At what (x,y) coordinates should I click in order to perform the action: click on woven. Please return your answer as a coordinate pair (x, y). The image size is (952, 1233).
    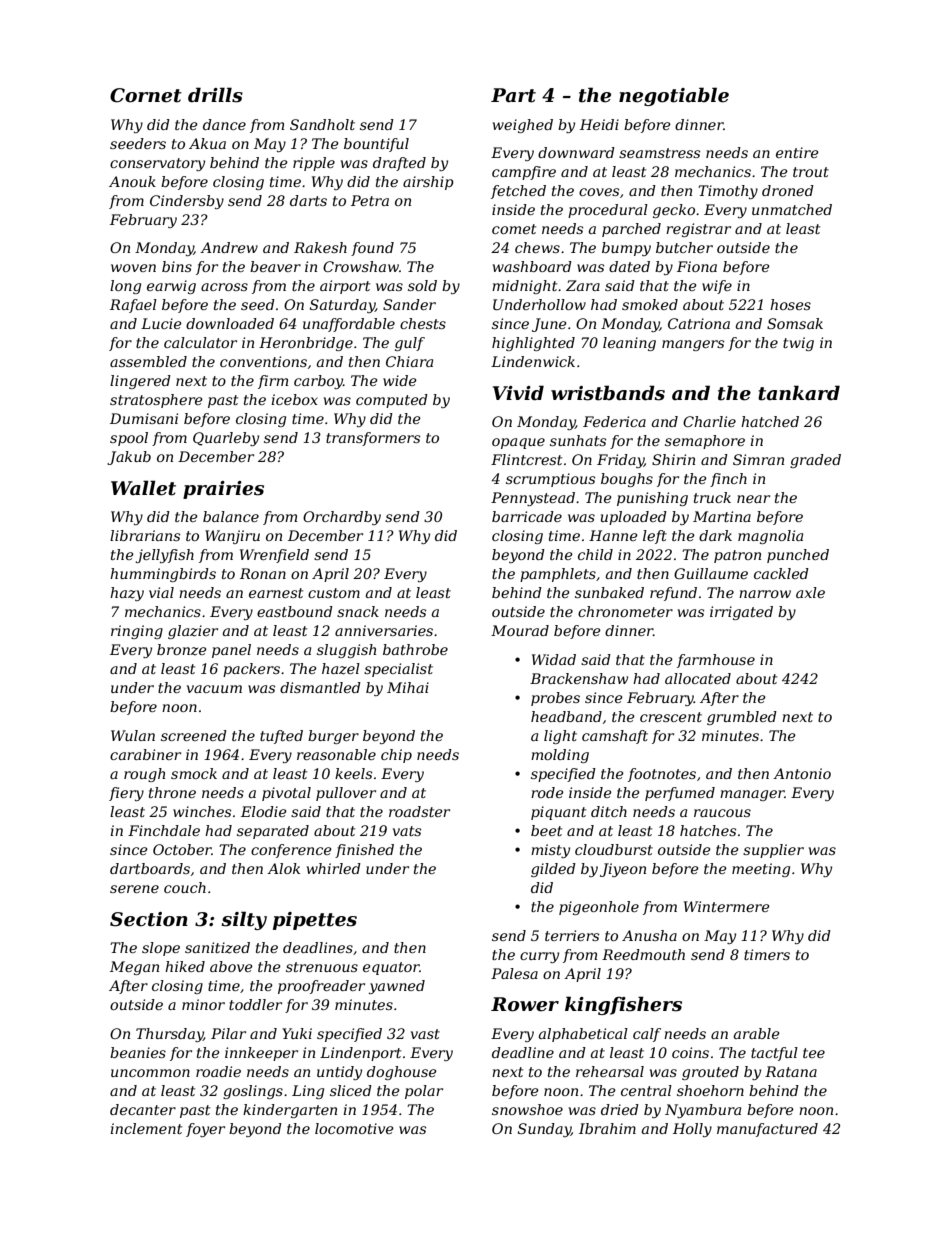
    Looking at the image, I should click on (133, 268).
